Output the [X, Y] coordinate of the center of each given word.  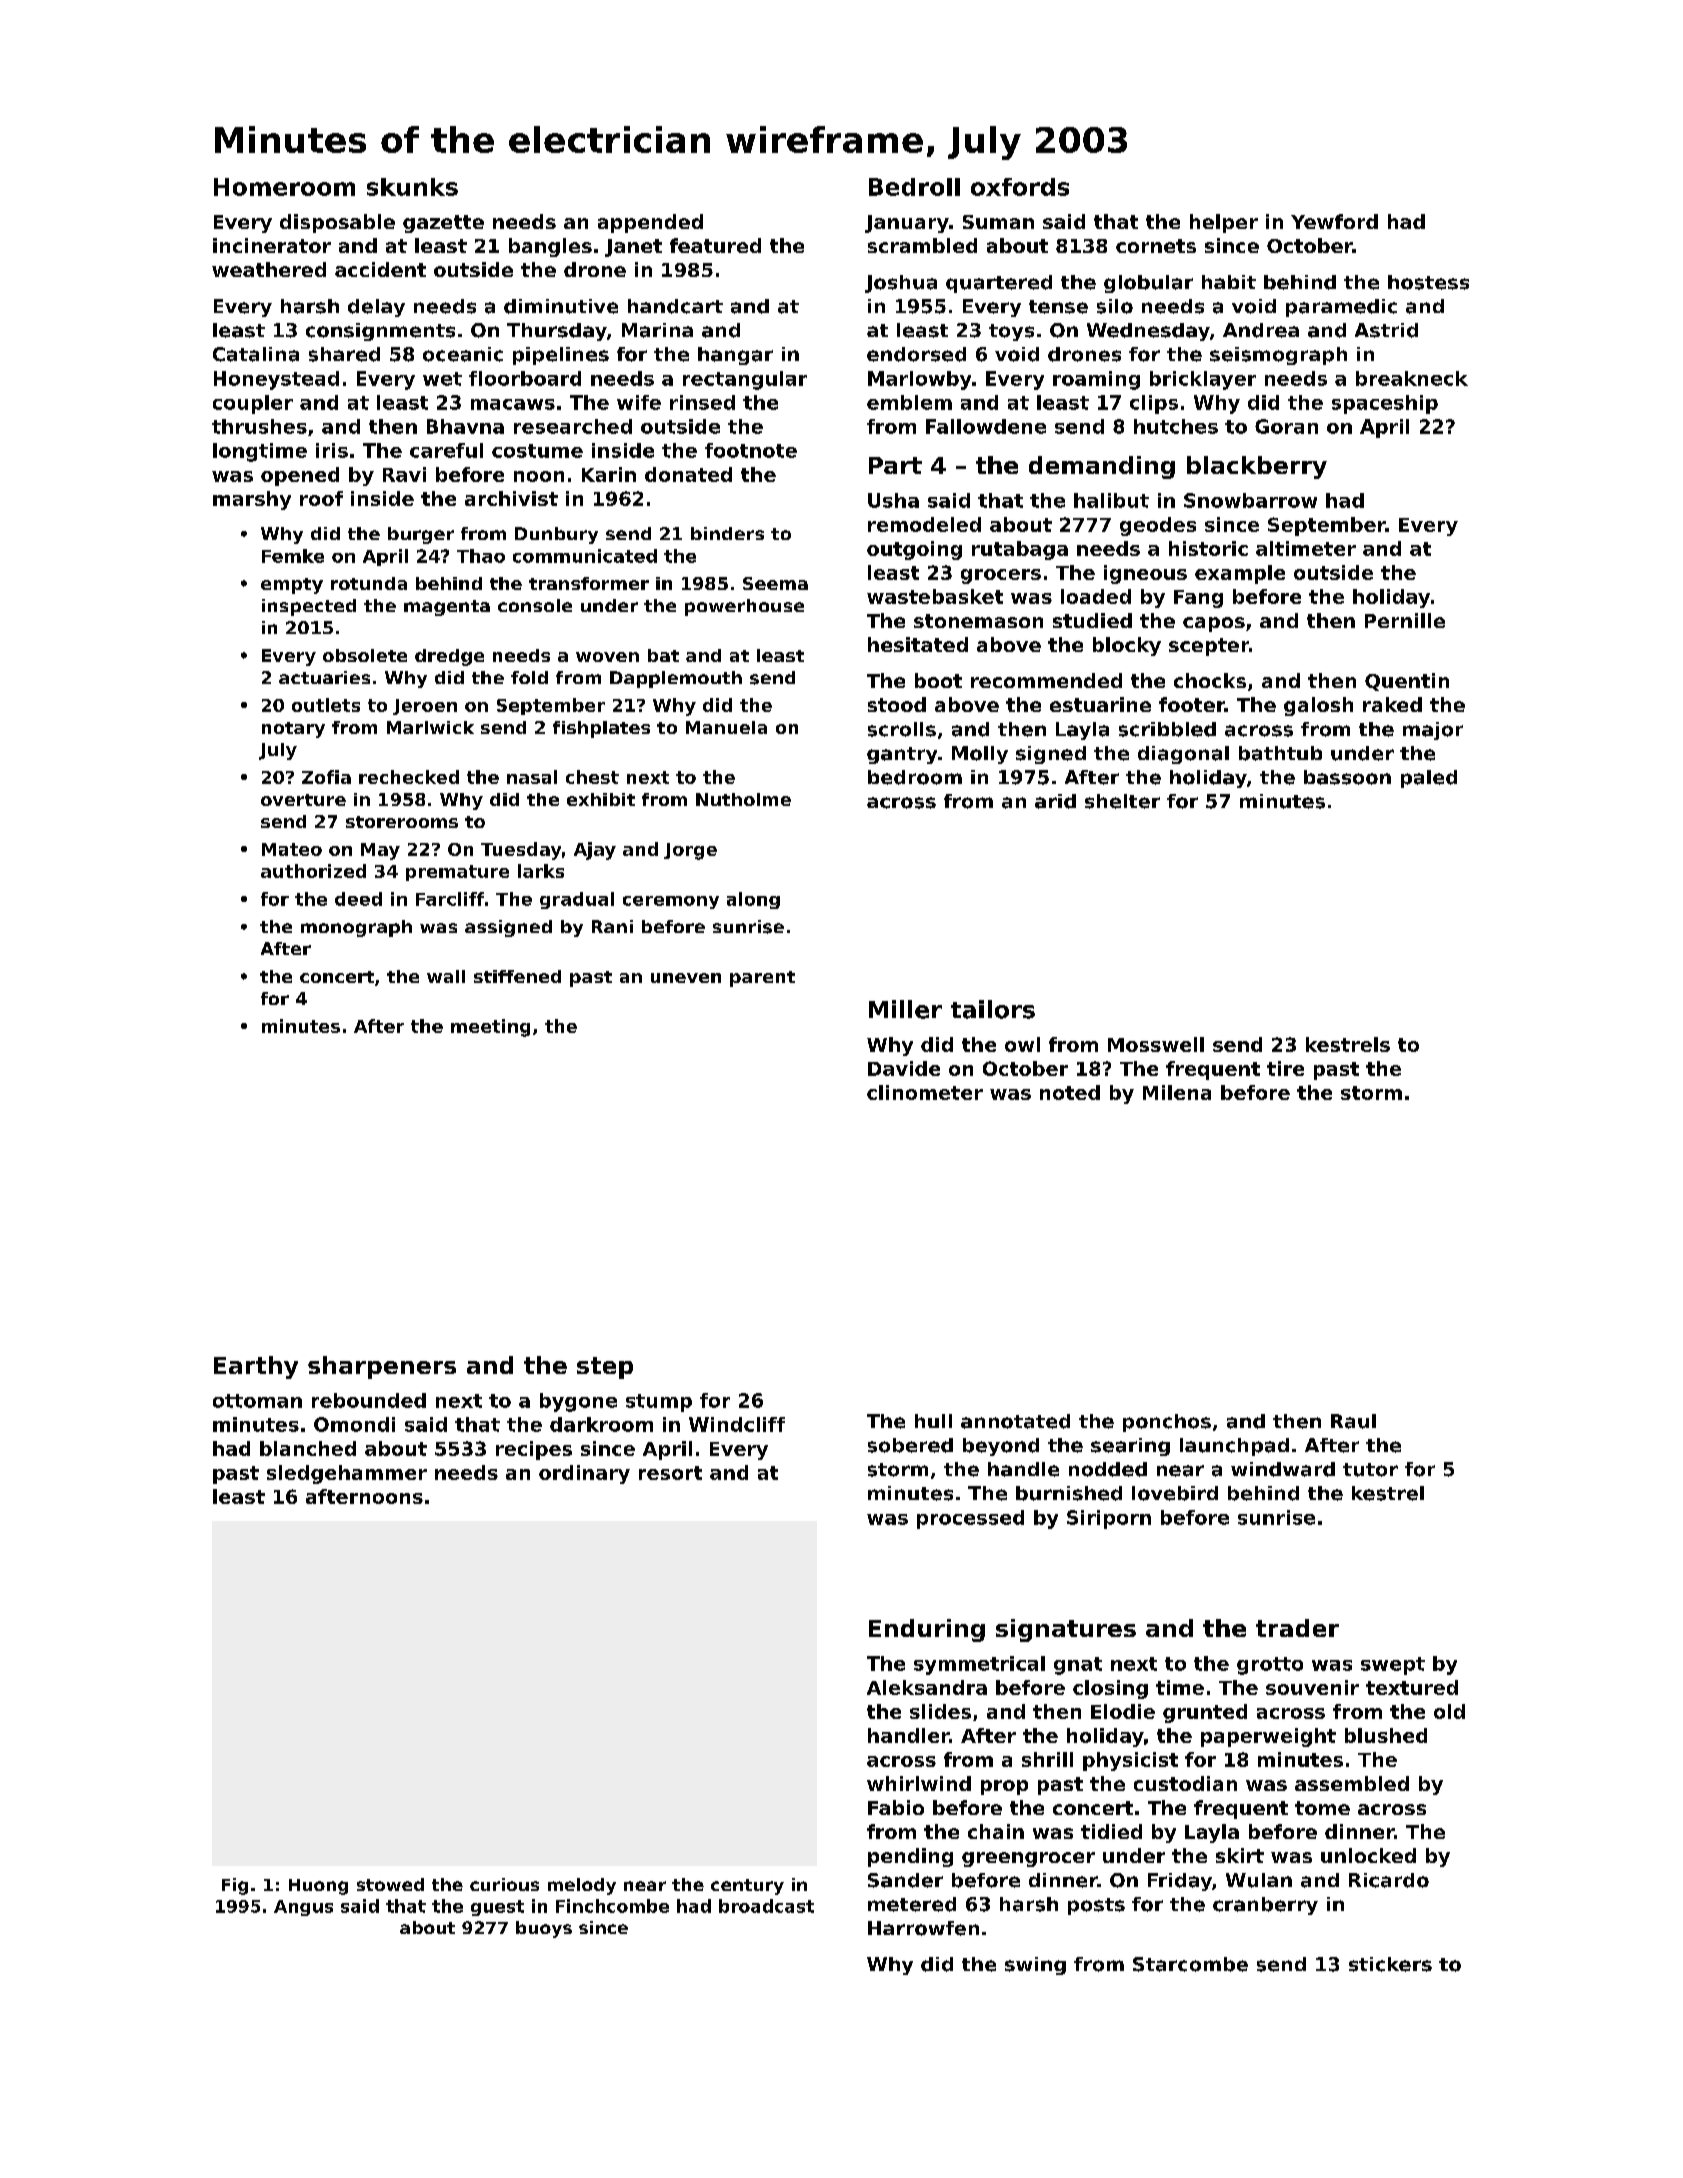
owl [1022, 1044]
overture [303, 800]
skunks [412, 187]
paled [1429, 779]
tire [1285, 1068]
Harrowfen [923, 1928]
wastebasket [935, 596]
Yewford [1334, 221]
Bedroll [914, 187]
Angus [303, 1908]
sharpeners [382, 1367]
